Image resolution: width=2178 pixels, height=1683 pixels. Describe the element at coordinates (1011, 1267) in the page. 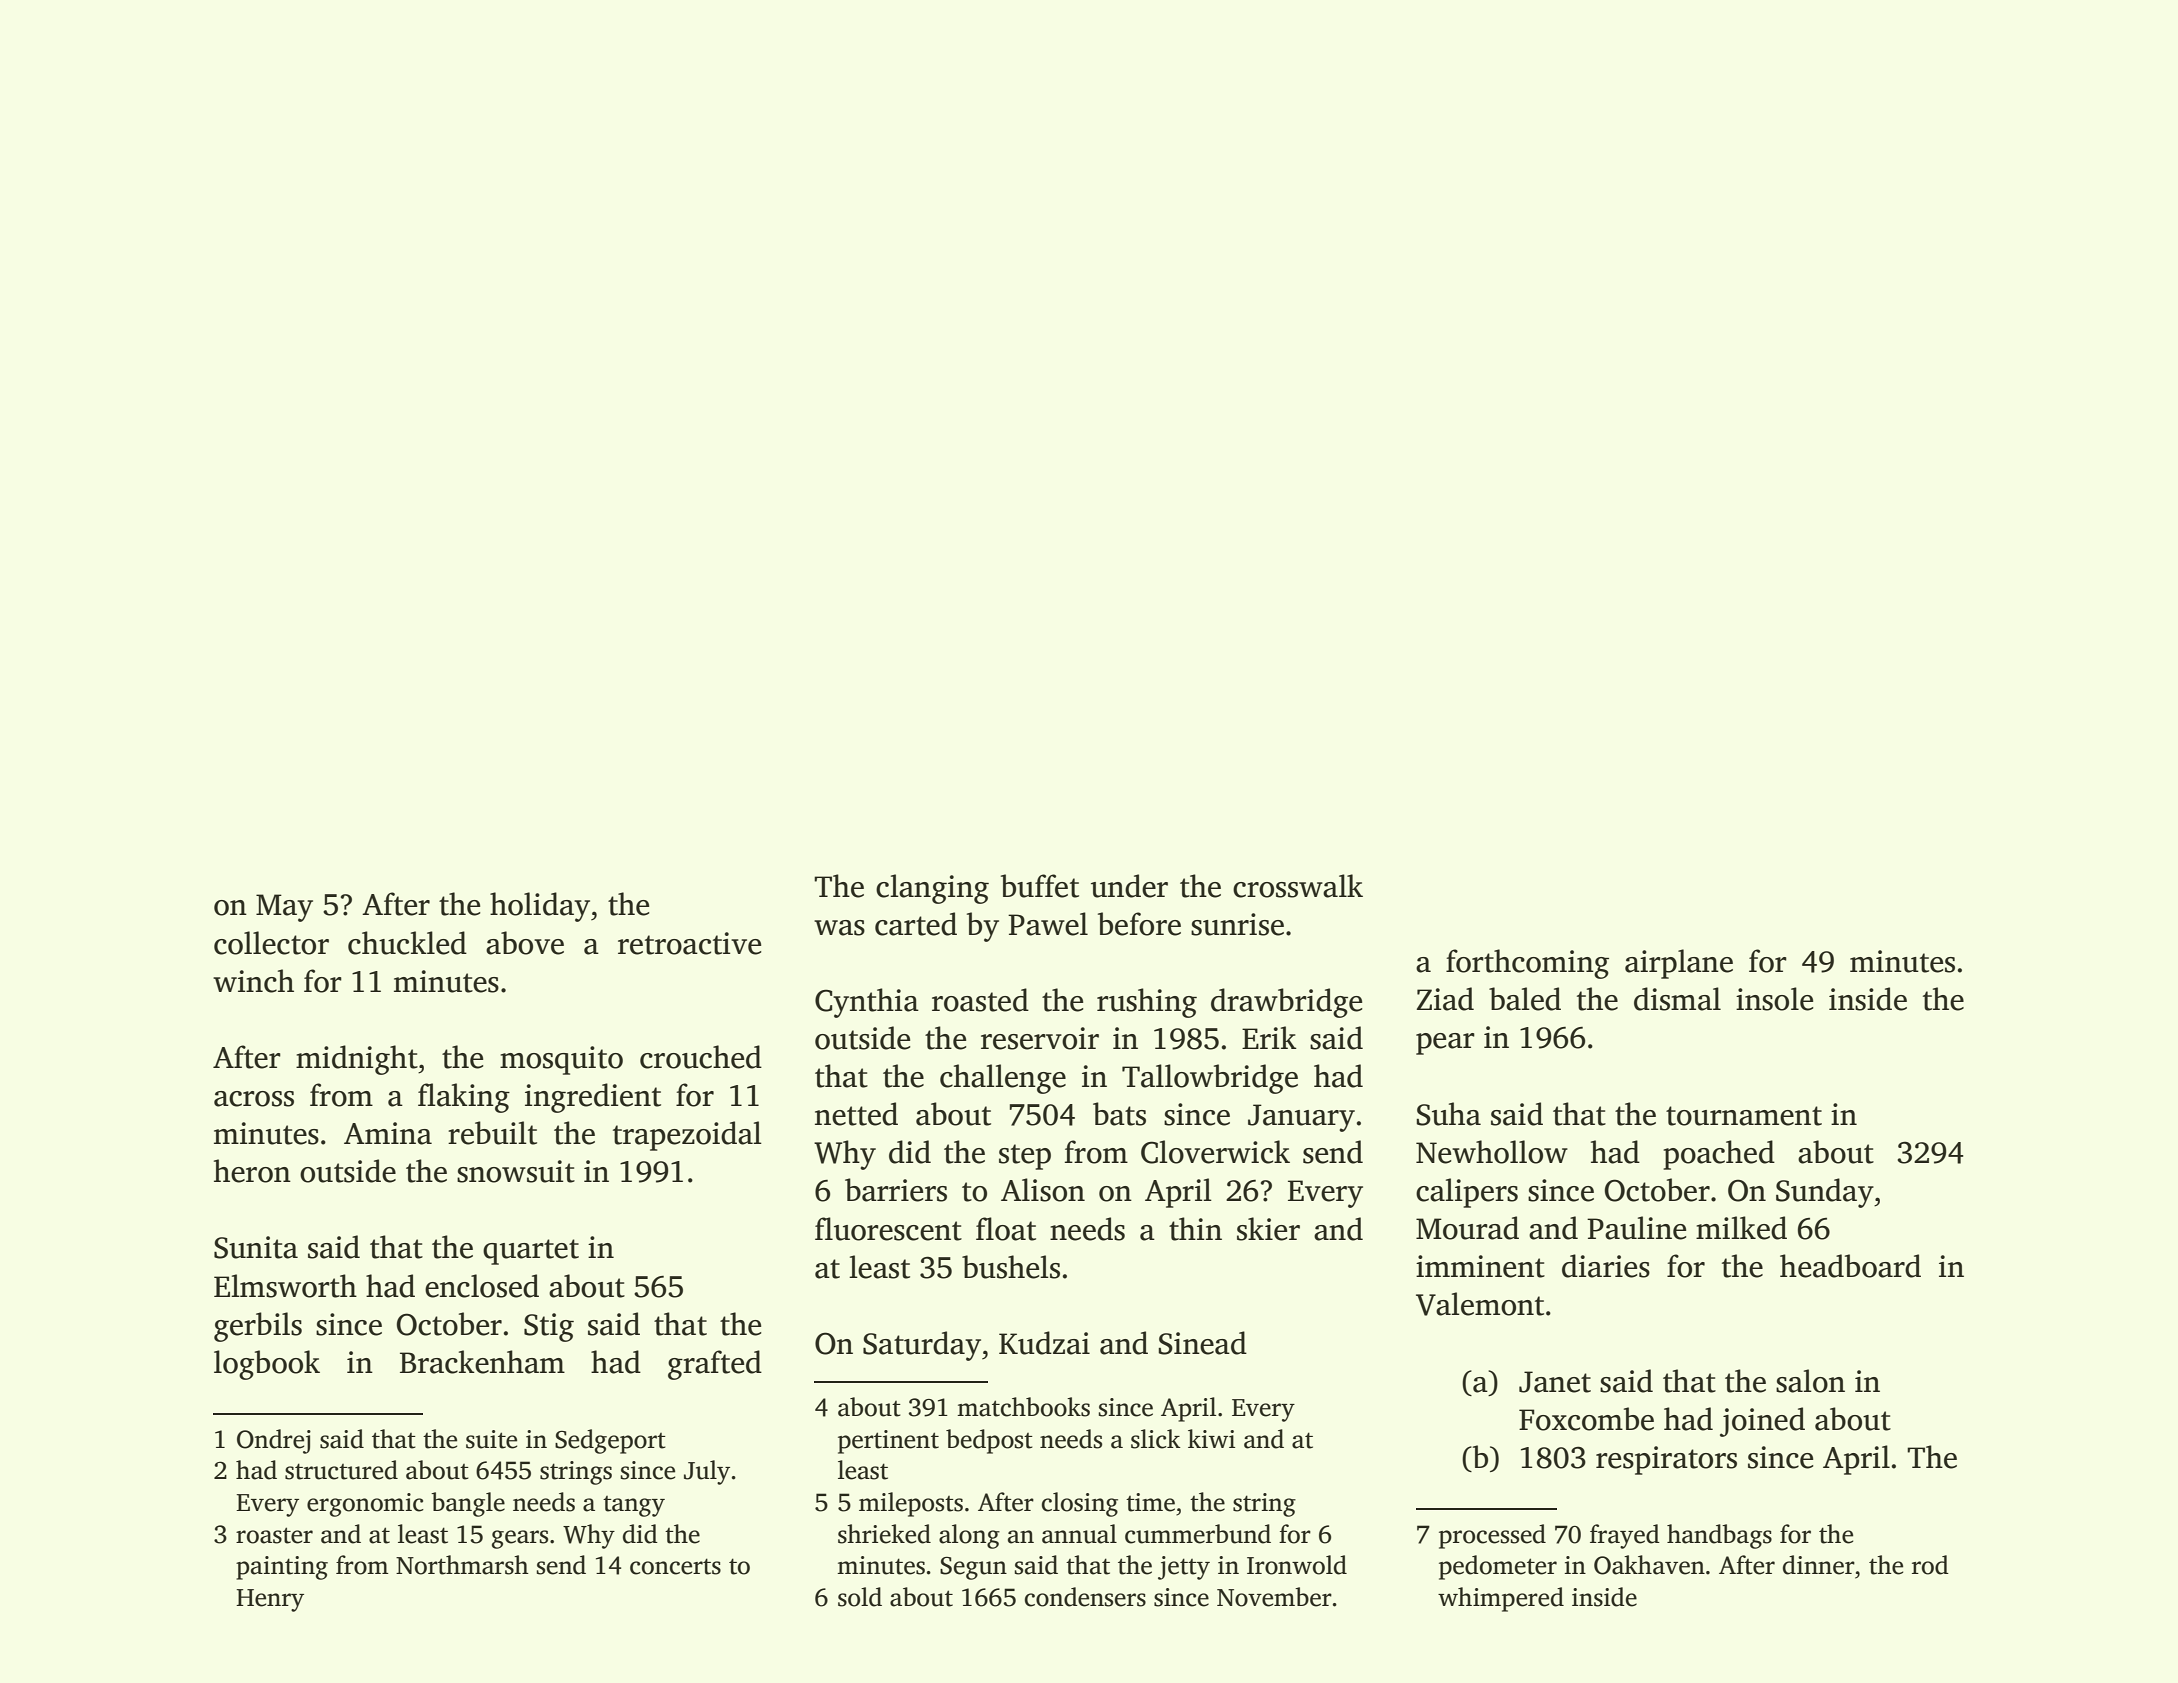

I see `bushels` at that location.
